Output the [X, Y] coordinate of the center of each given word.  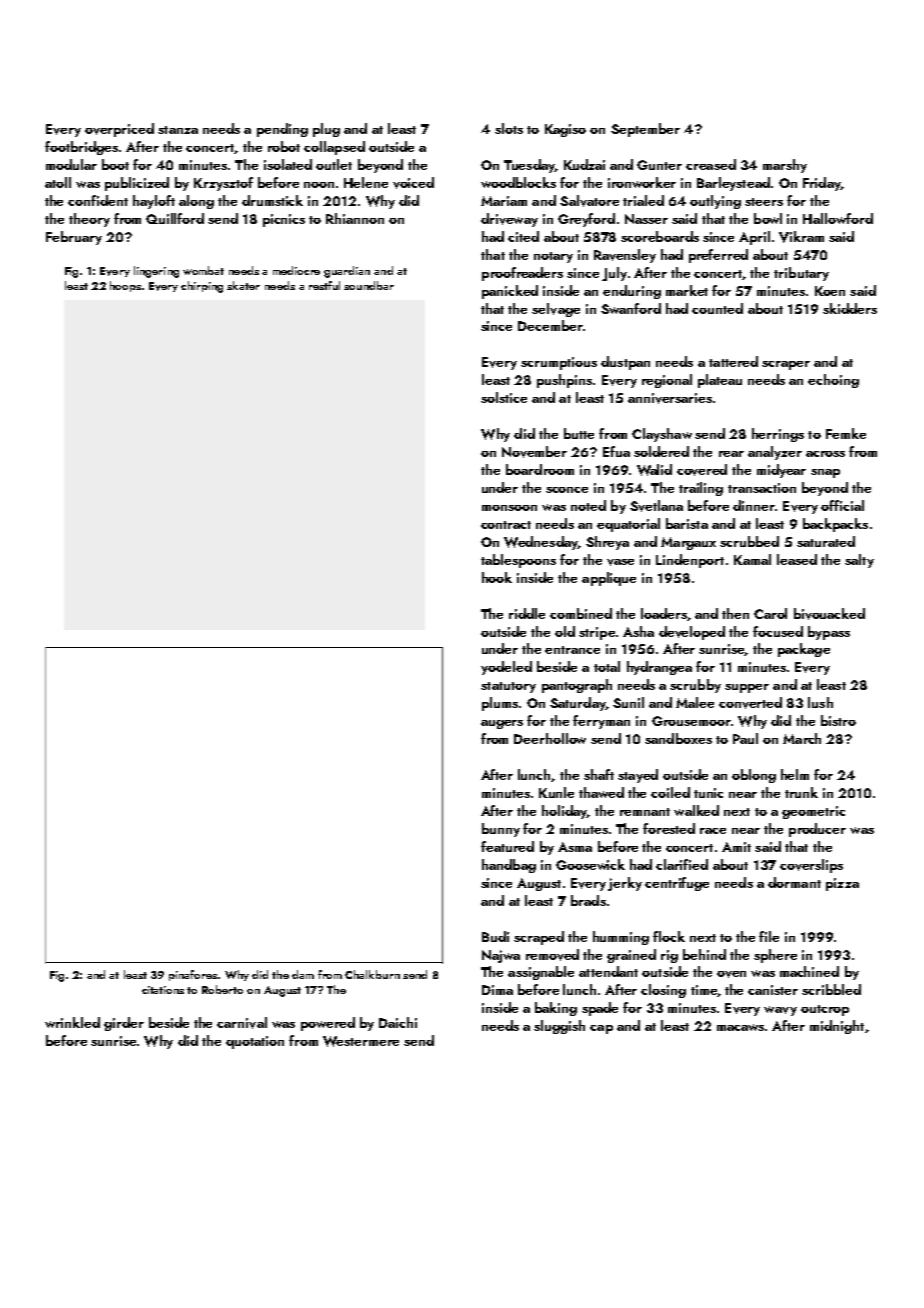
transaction [762, 488]
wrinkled [72, 1022]
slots [509, 128]
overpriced [119, 130]
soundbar [369, 285]
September [645, 130]
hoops [125, 286]
